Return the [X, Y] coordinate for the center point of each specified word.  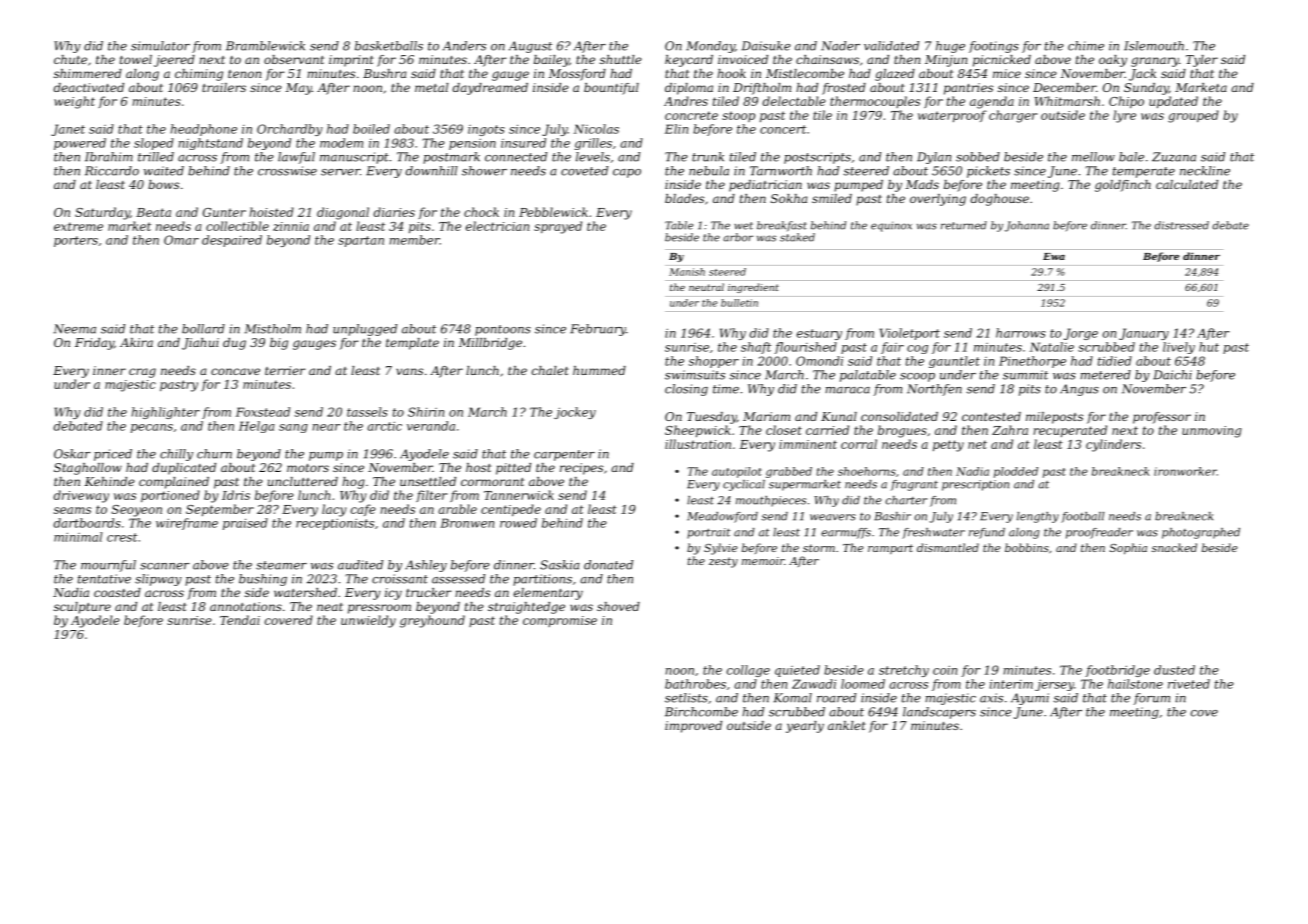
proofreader [1099, 533]
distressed [1181, 225]
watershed [305, 592]
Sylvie [721, 549]
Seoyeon [137, 511]
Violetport [910, 334]
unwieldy [368, 621]
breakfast [782, 226]
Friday [94, 344]
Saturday [102, 213]
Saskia [560, 565]
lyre [1124, 116]
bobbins [1027, 547]
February [598, 330]
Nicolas [596, 129]
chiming [199, 75]
